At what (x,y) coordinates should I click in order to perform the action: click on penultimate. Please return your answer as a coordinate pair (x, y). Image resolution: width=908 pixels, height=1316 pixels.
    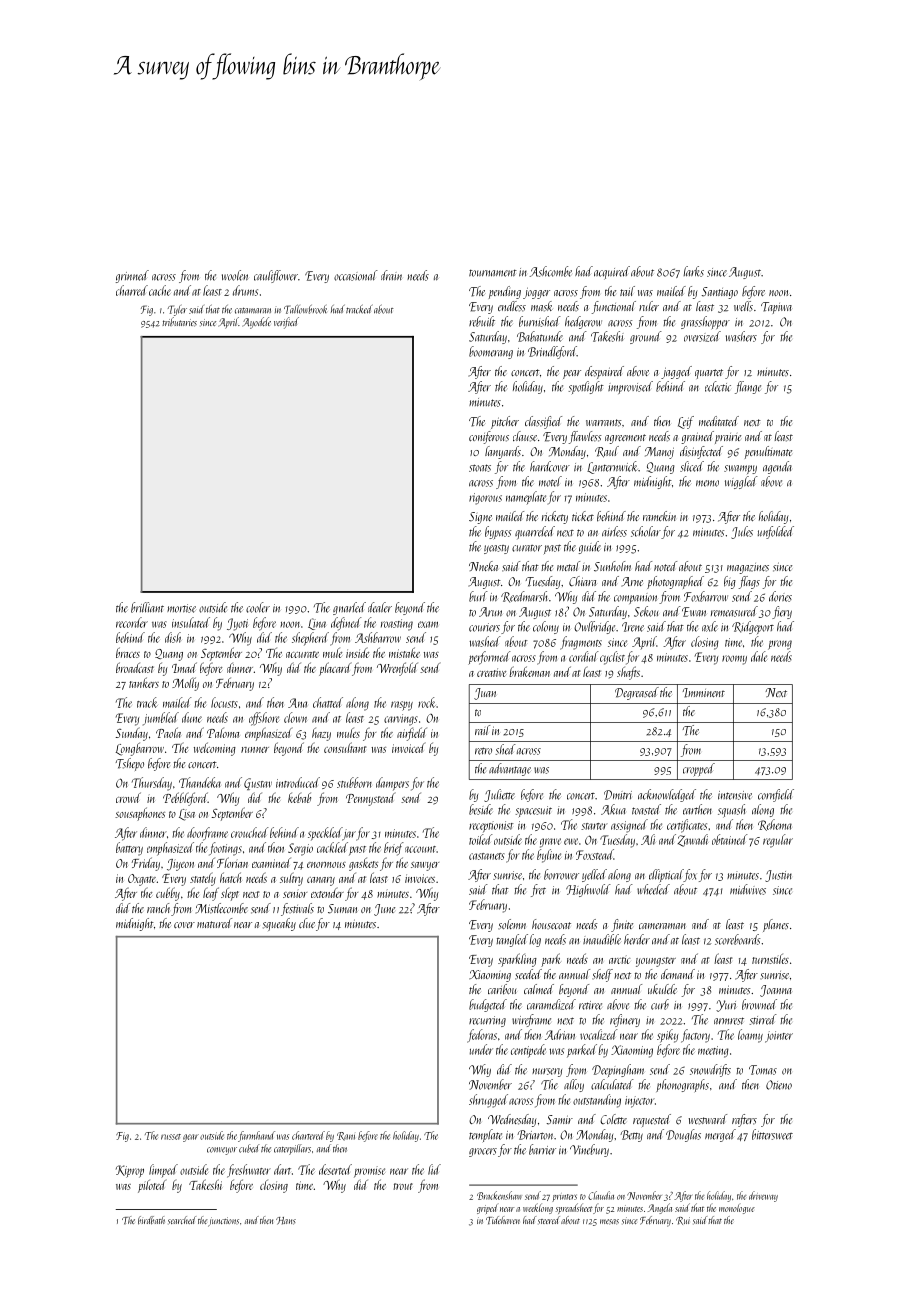
    Looking at the image, I should click on (768, 452).
